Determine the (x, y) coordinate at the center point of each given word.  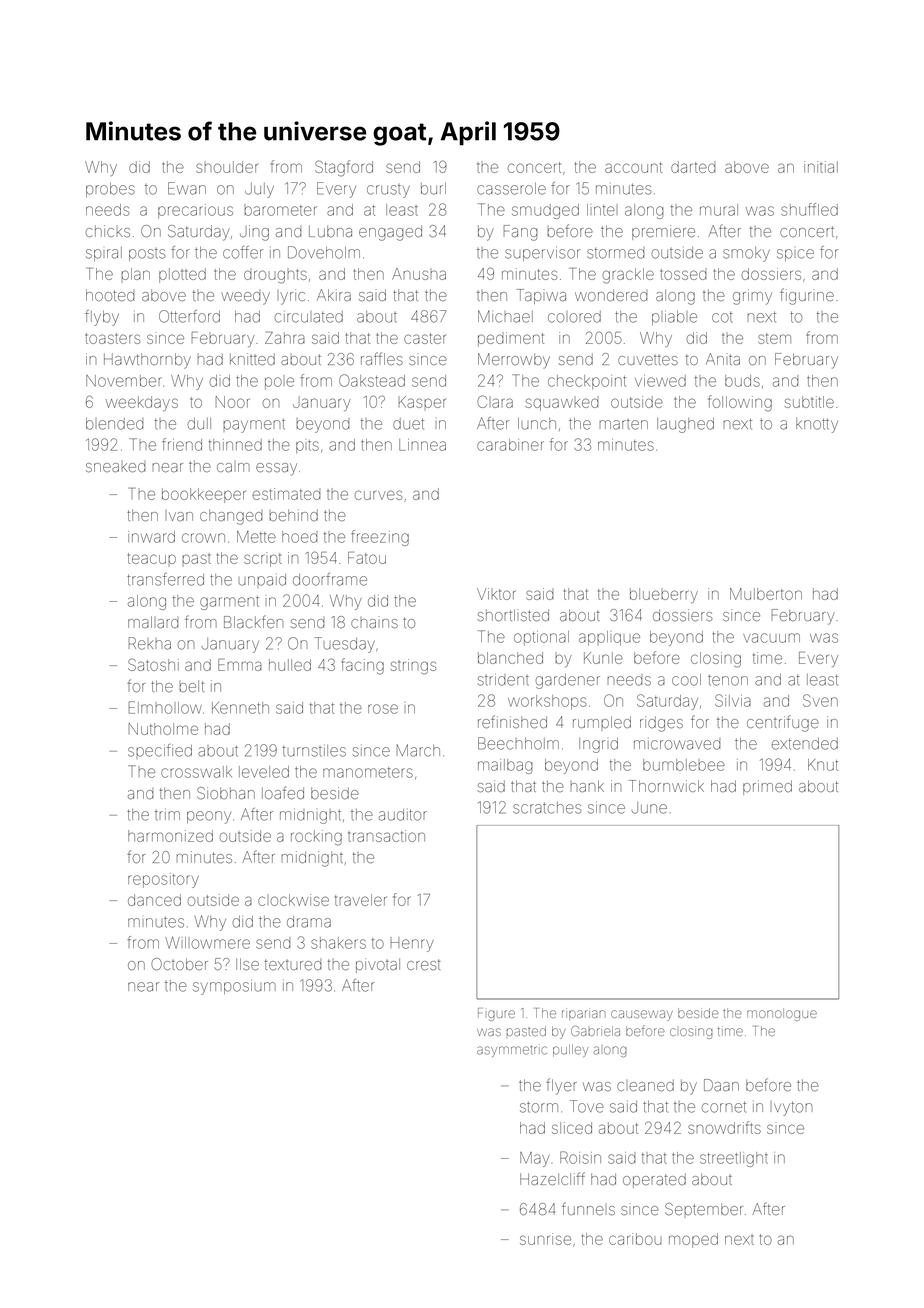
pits (307, 447)
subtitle (809, 402)
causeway (642, 1015)
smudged (545, 211)
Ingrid (598, 745)
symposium (234, 987)
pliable (674, 317)
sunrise (545, 1239)
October (179, 964)
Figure (496, 1014)
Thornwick (666, 786)
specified (160, 750)
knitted (252, 359)
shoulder (227, 167)
